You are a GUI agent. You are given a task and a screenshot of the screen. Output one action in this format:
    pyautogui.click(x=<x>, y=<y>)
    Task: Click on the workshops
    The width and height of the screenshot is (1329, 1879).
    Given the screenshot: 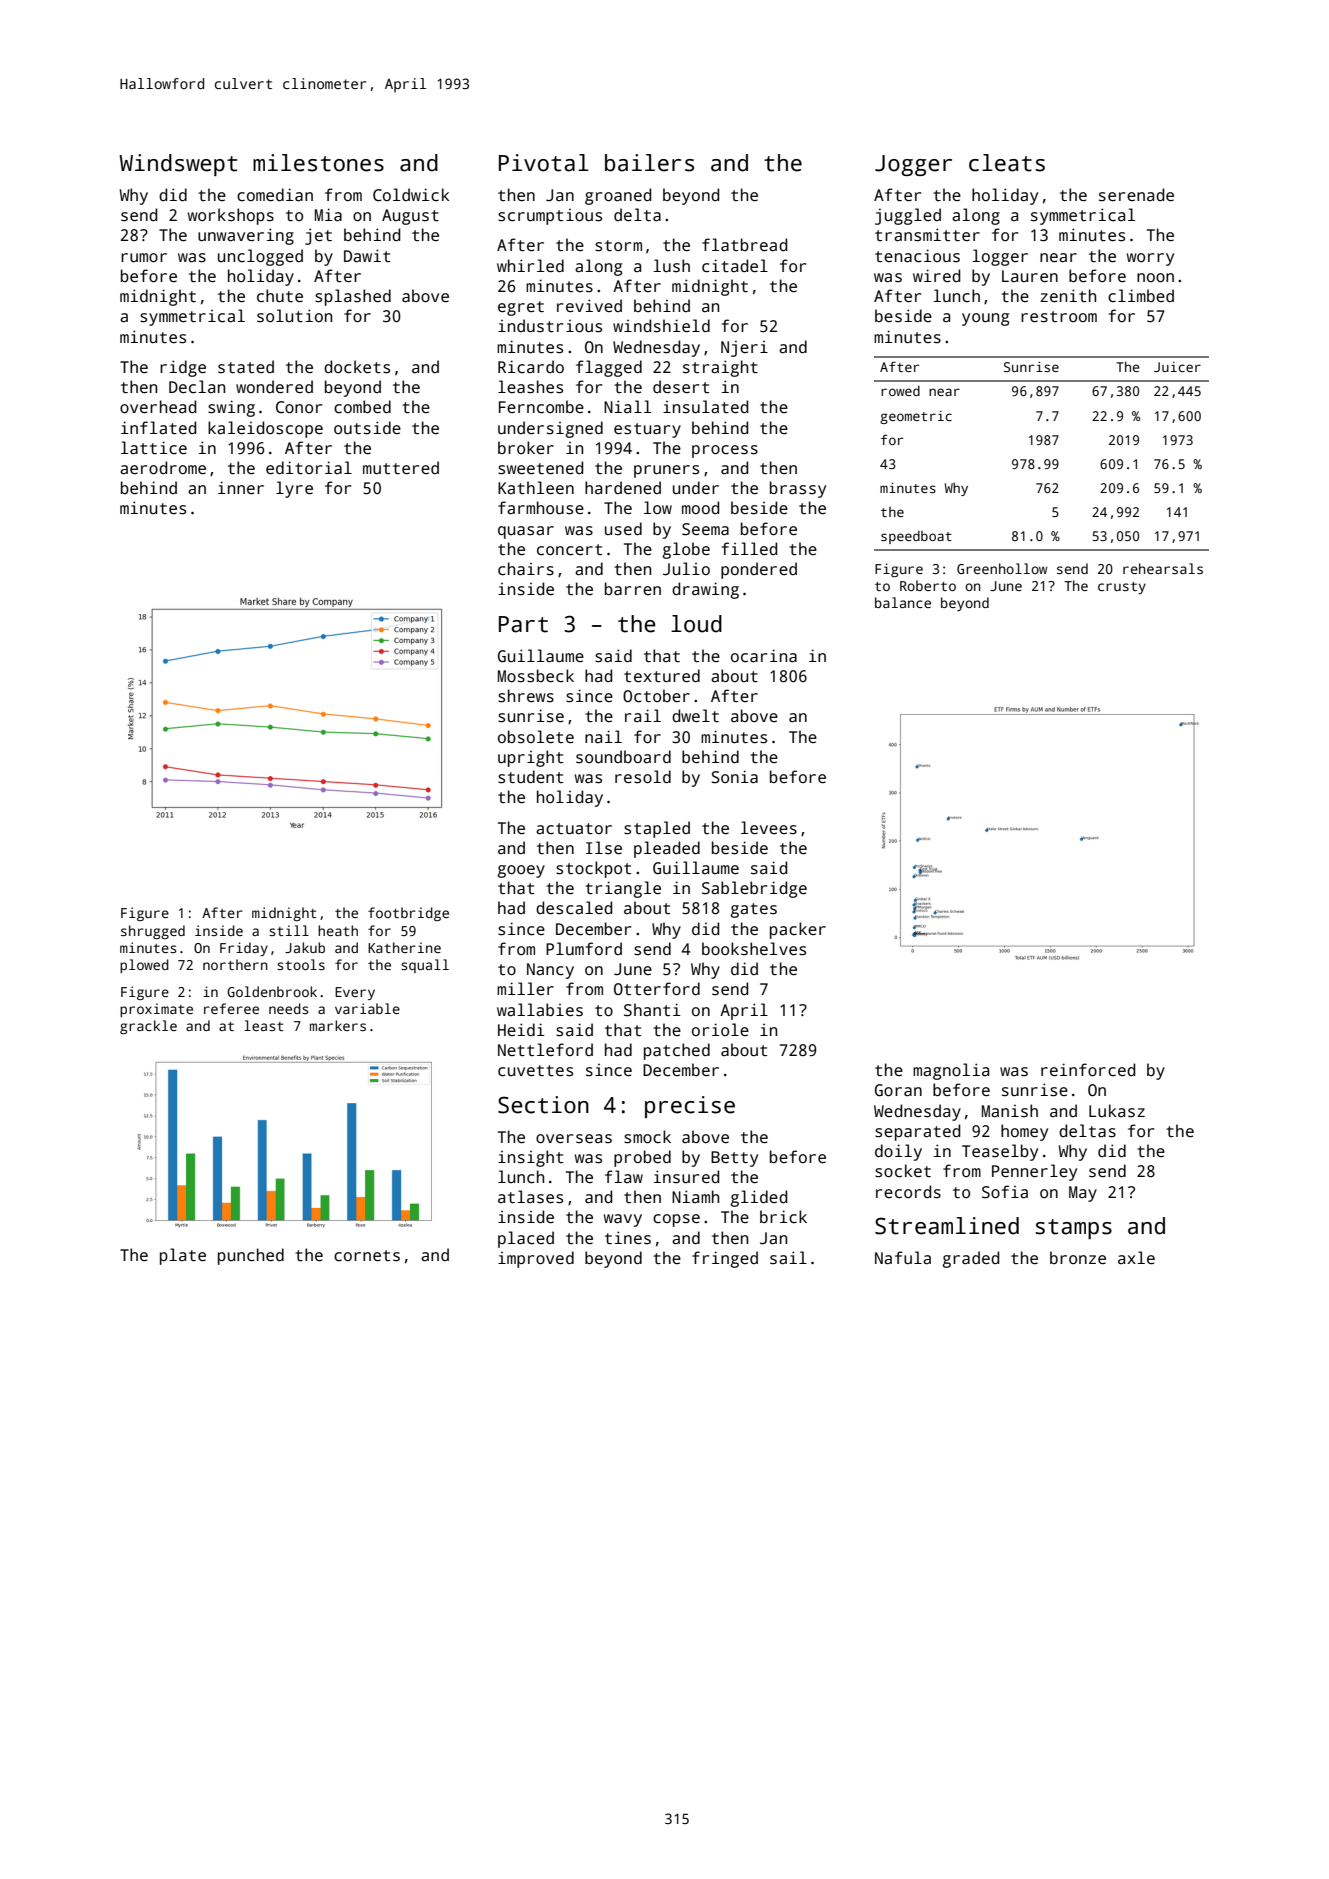 What is the action you would take?
    pyautogui.click(x=231, y=216)
